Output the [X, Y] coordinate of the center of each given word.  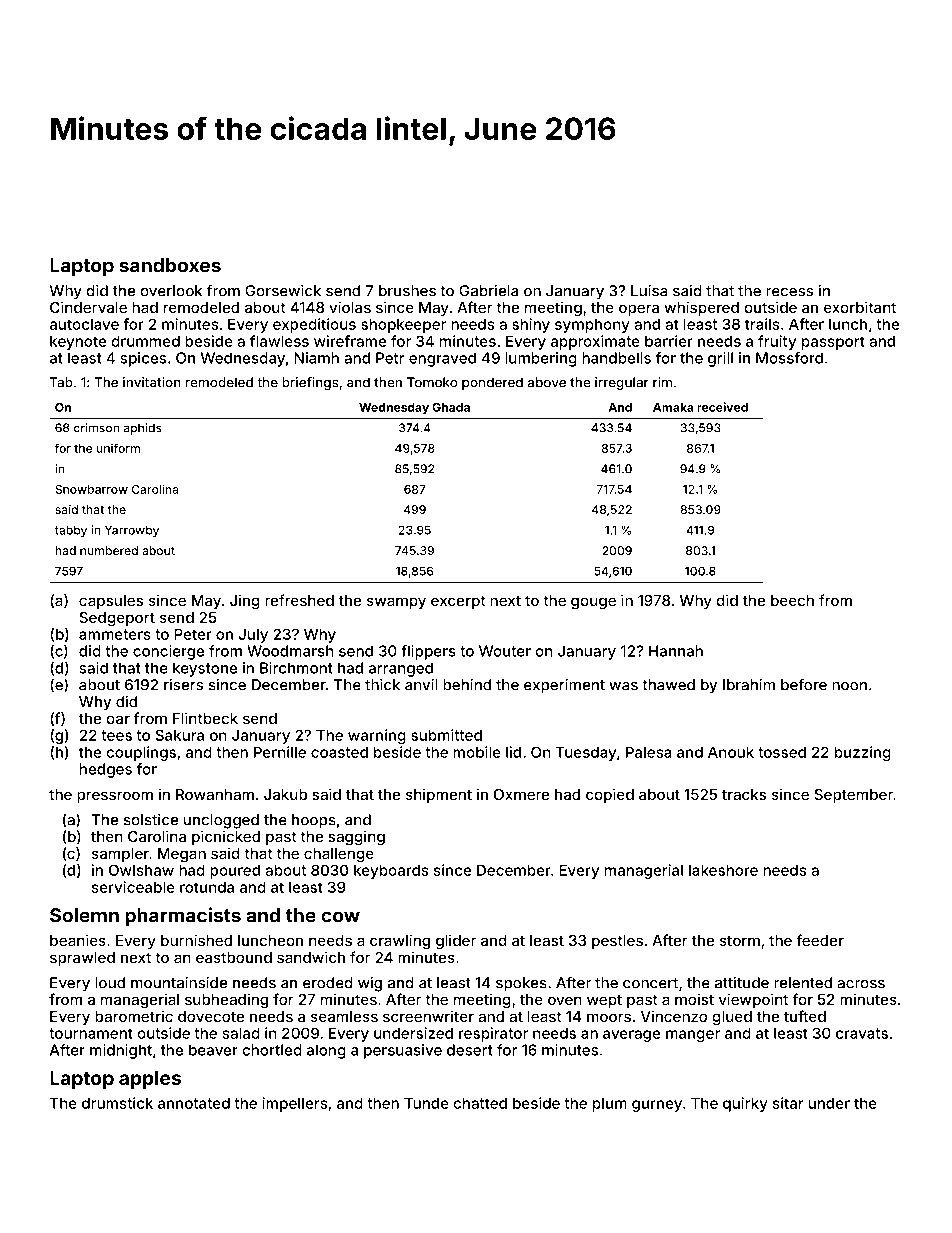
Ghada [451, 407]
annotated [194, 1103]
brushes [407, 291]
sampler [120, 855]
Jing [245, 602]
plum [610, 1104]
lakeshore [723, 870]
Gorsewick [283, 291]
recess [789, 292]
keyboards [391, 871]
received [722, 407]
